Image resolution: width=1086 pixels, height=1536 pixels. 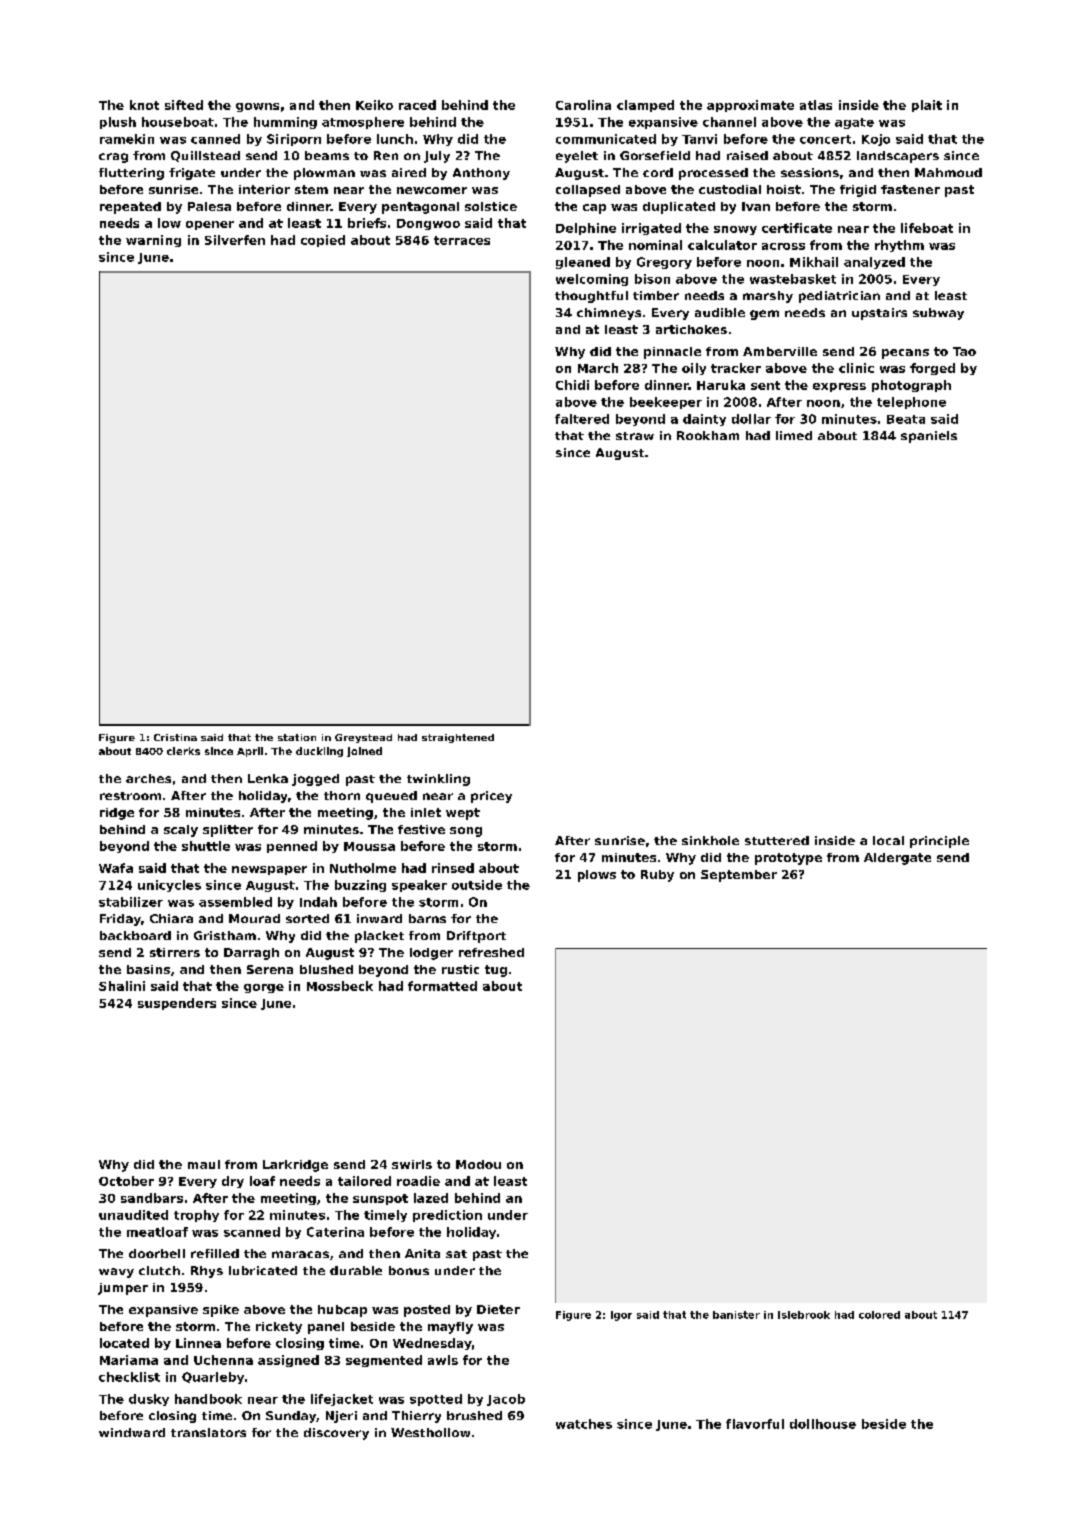 What do you see at coordinates (582, 419) in the screenshot?
I see `faltered` at bounding box center [582, 419].
